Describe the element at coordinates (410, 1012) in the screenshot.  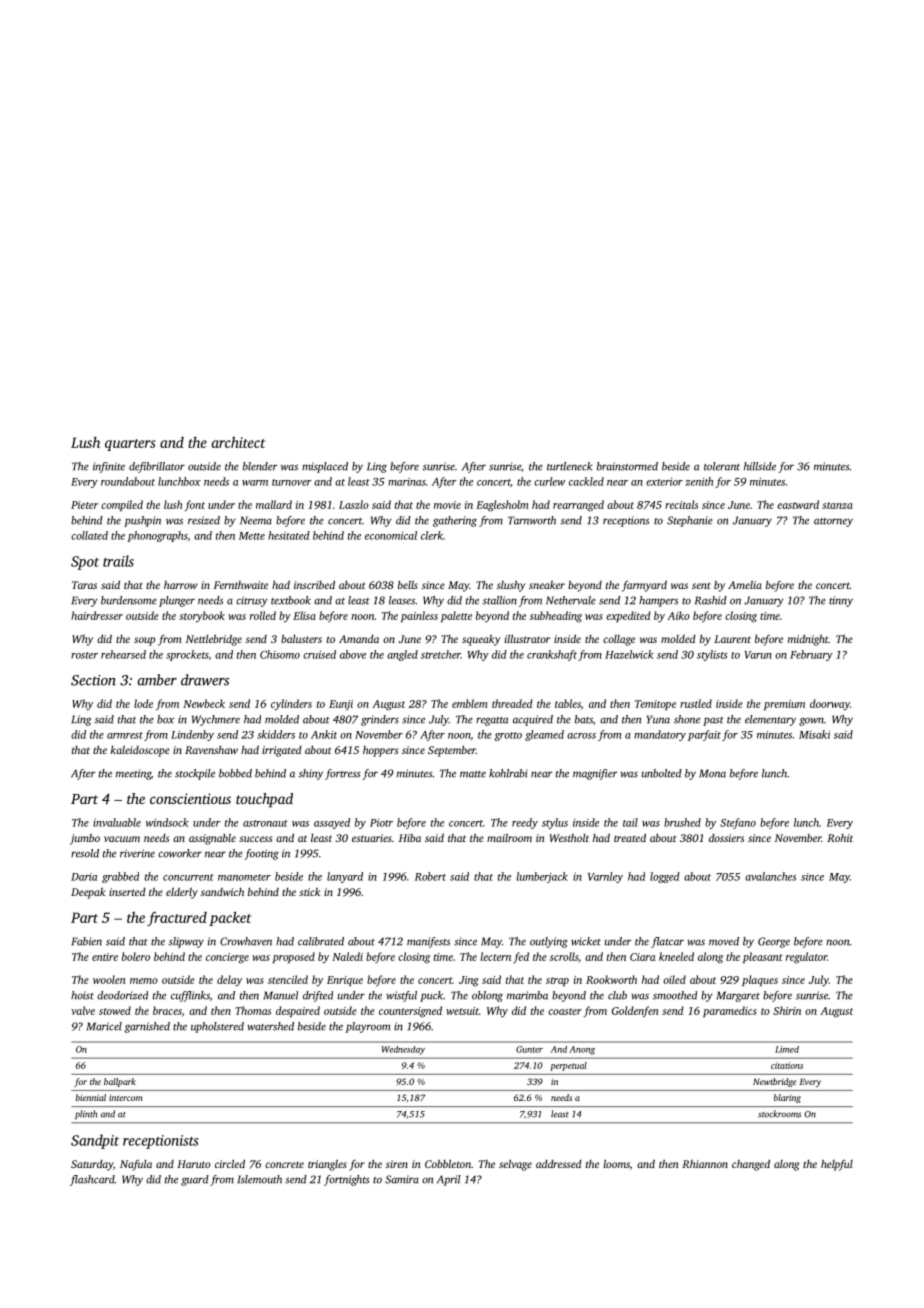
I see `countersigned` at that location.
